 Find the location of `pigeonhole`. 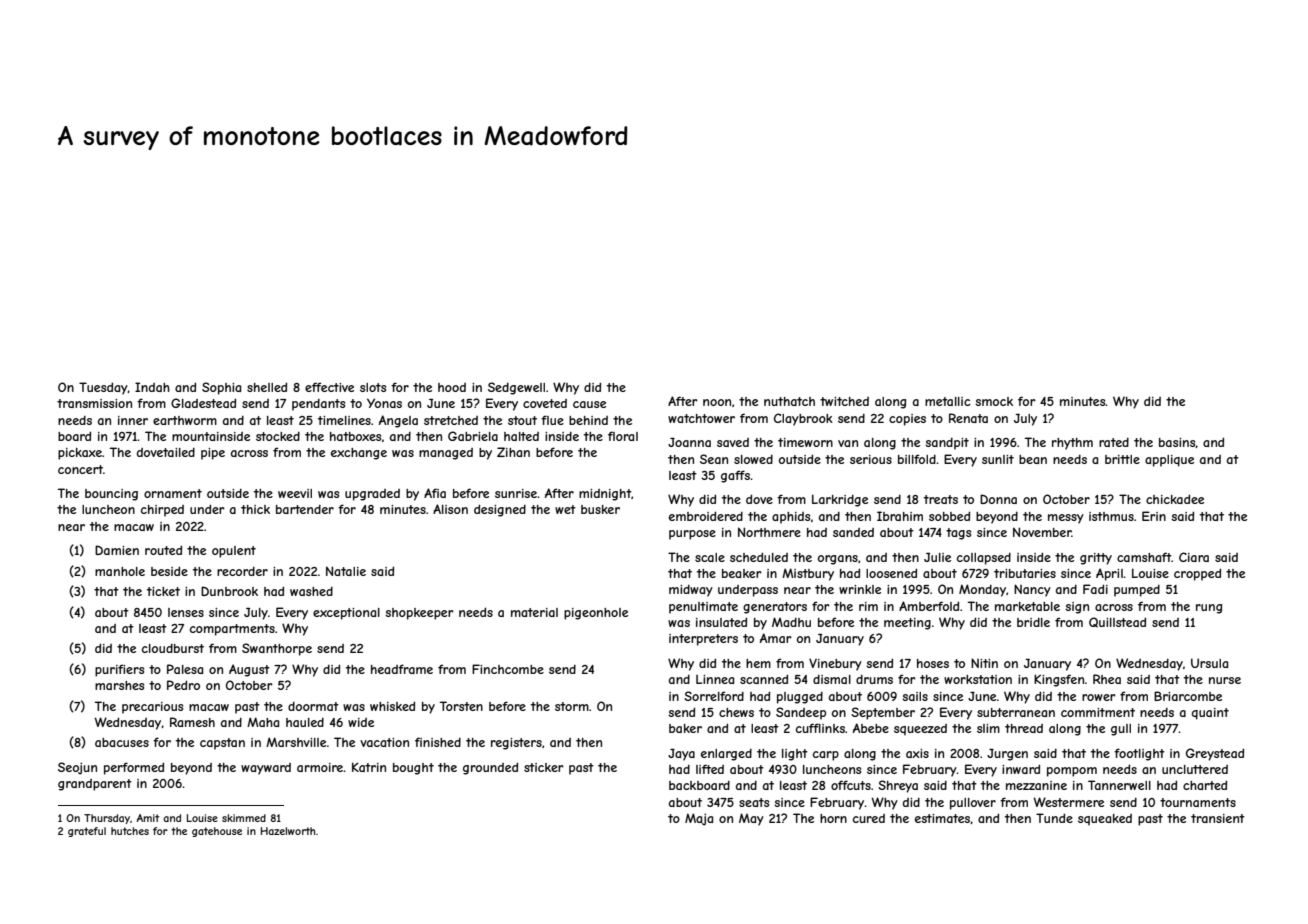

pigeonhole is located at coordinates (596, 614).
